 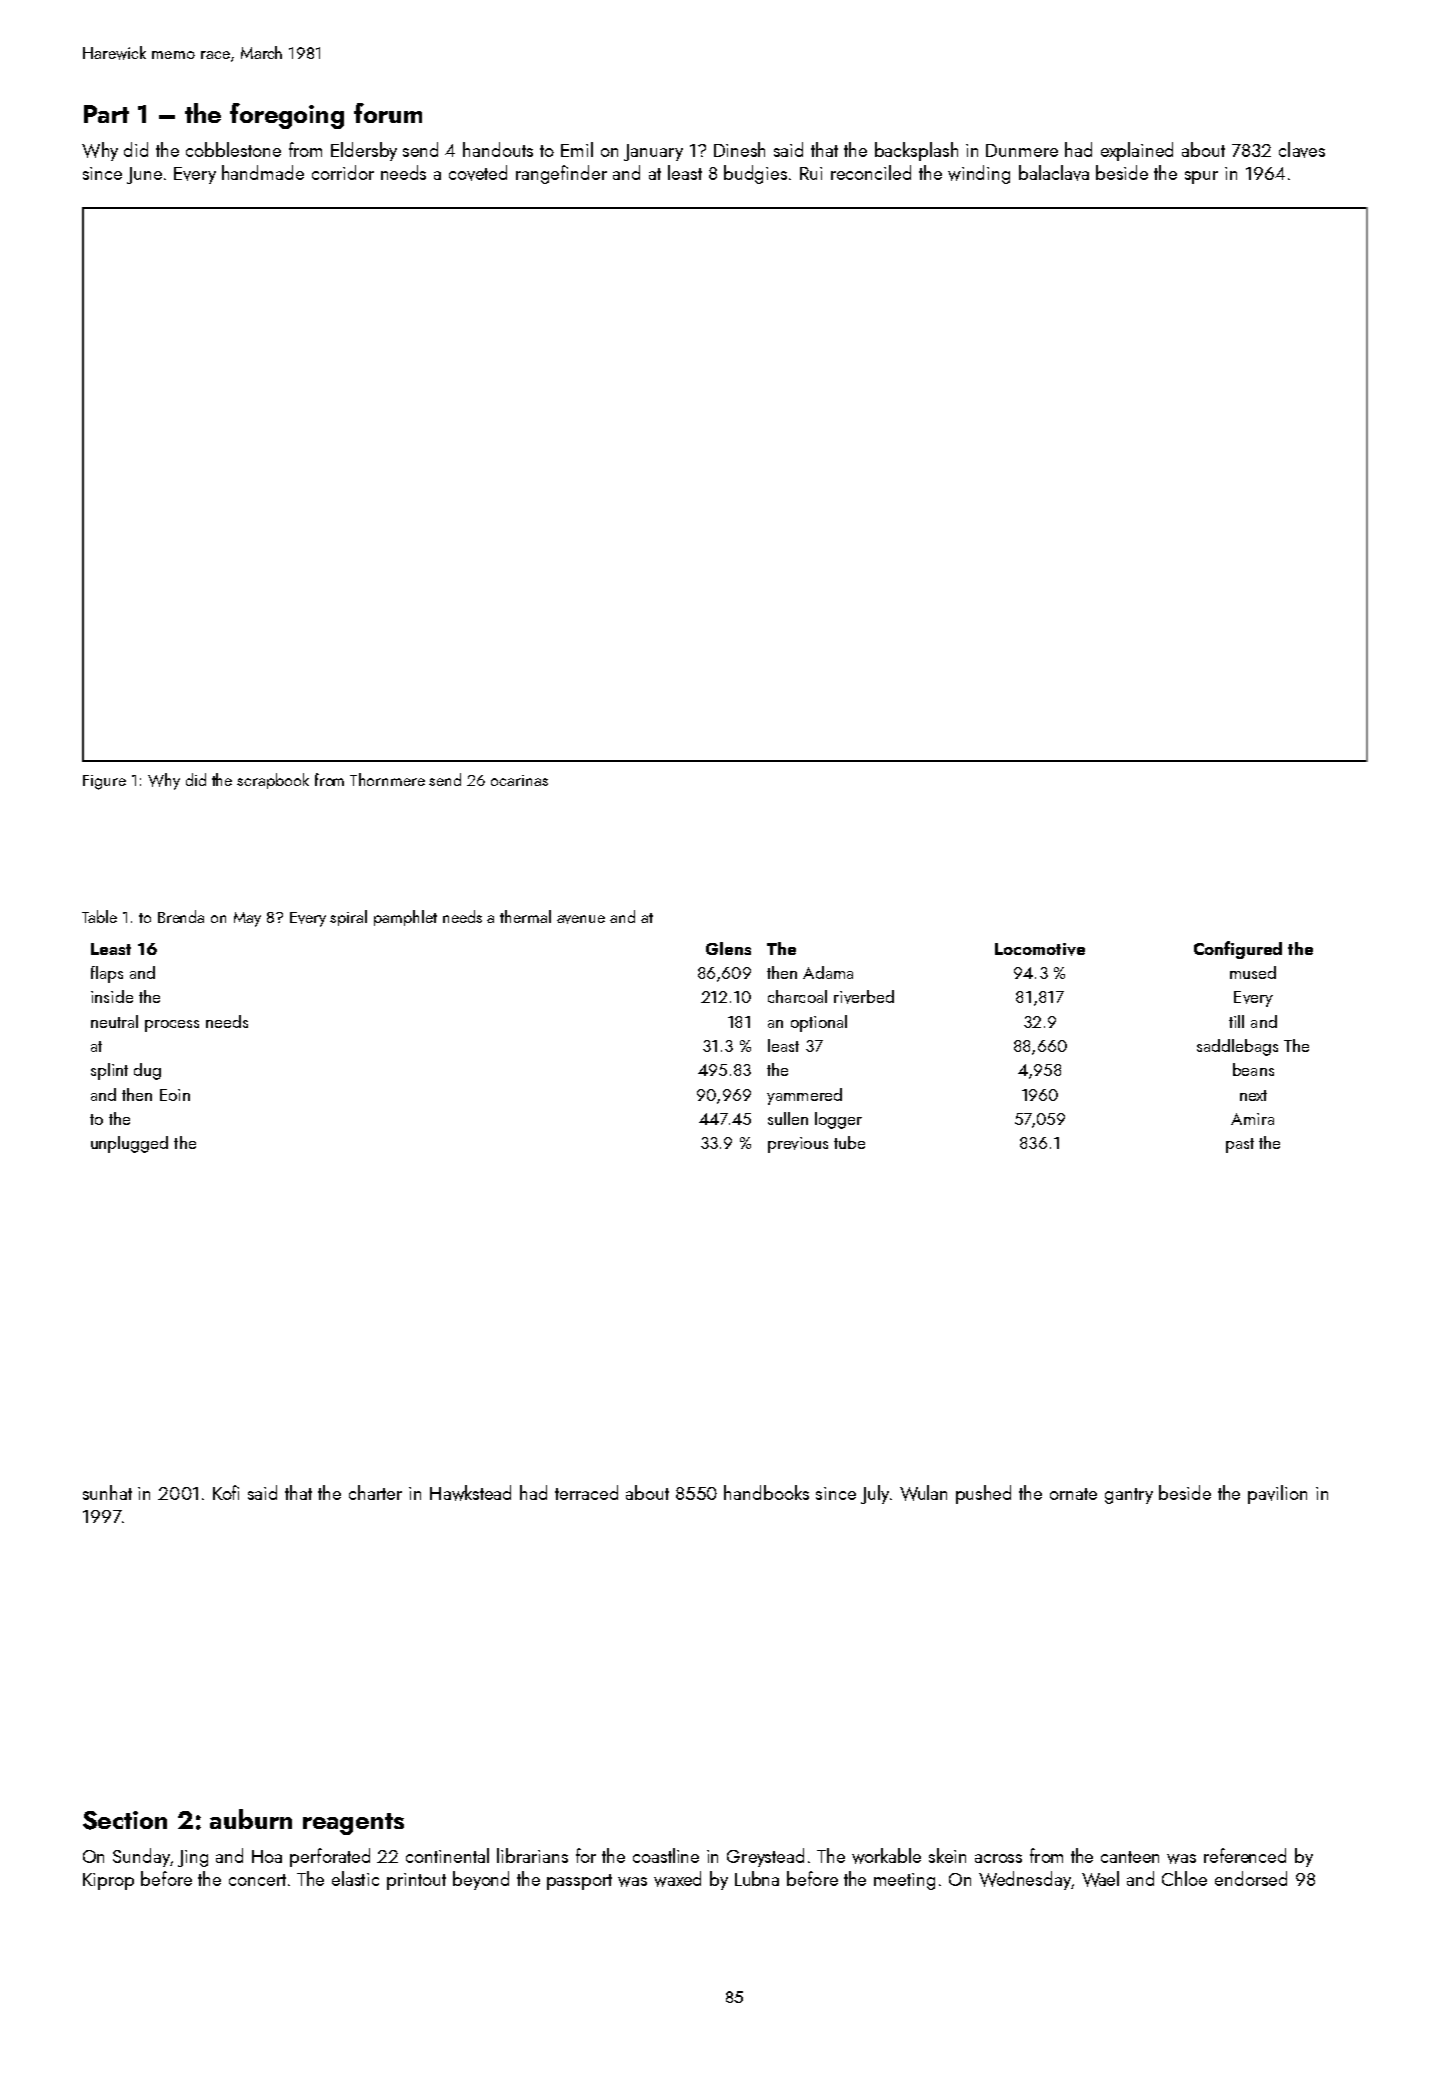 What do you see at coordinates (1302, 150) in the screenshot?
I see `claves` at bounding box center [1302, 150].
